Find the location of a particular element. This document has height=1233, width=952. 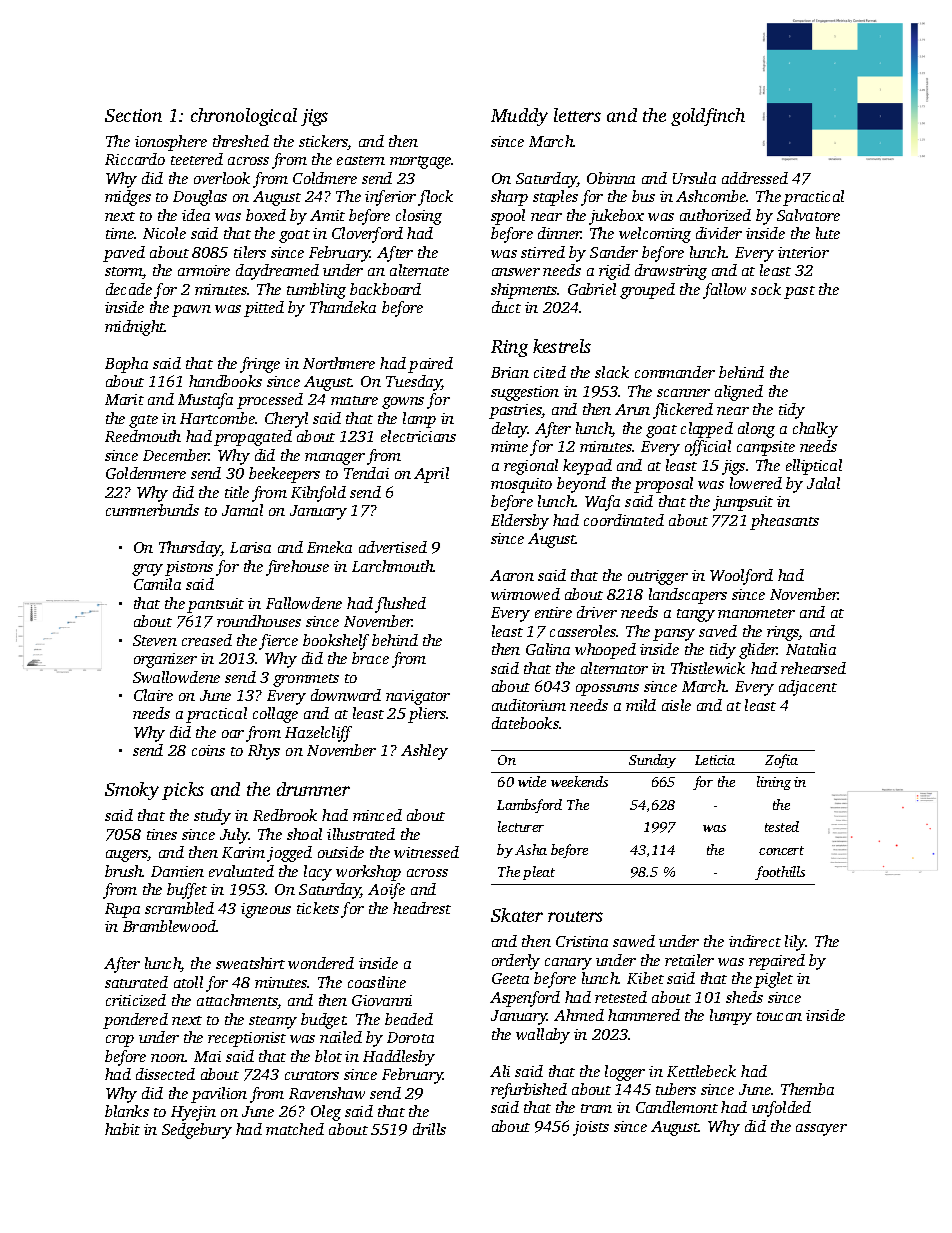

Muddy is located at coordinates (519, 117).
